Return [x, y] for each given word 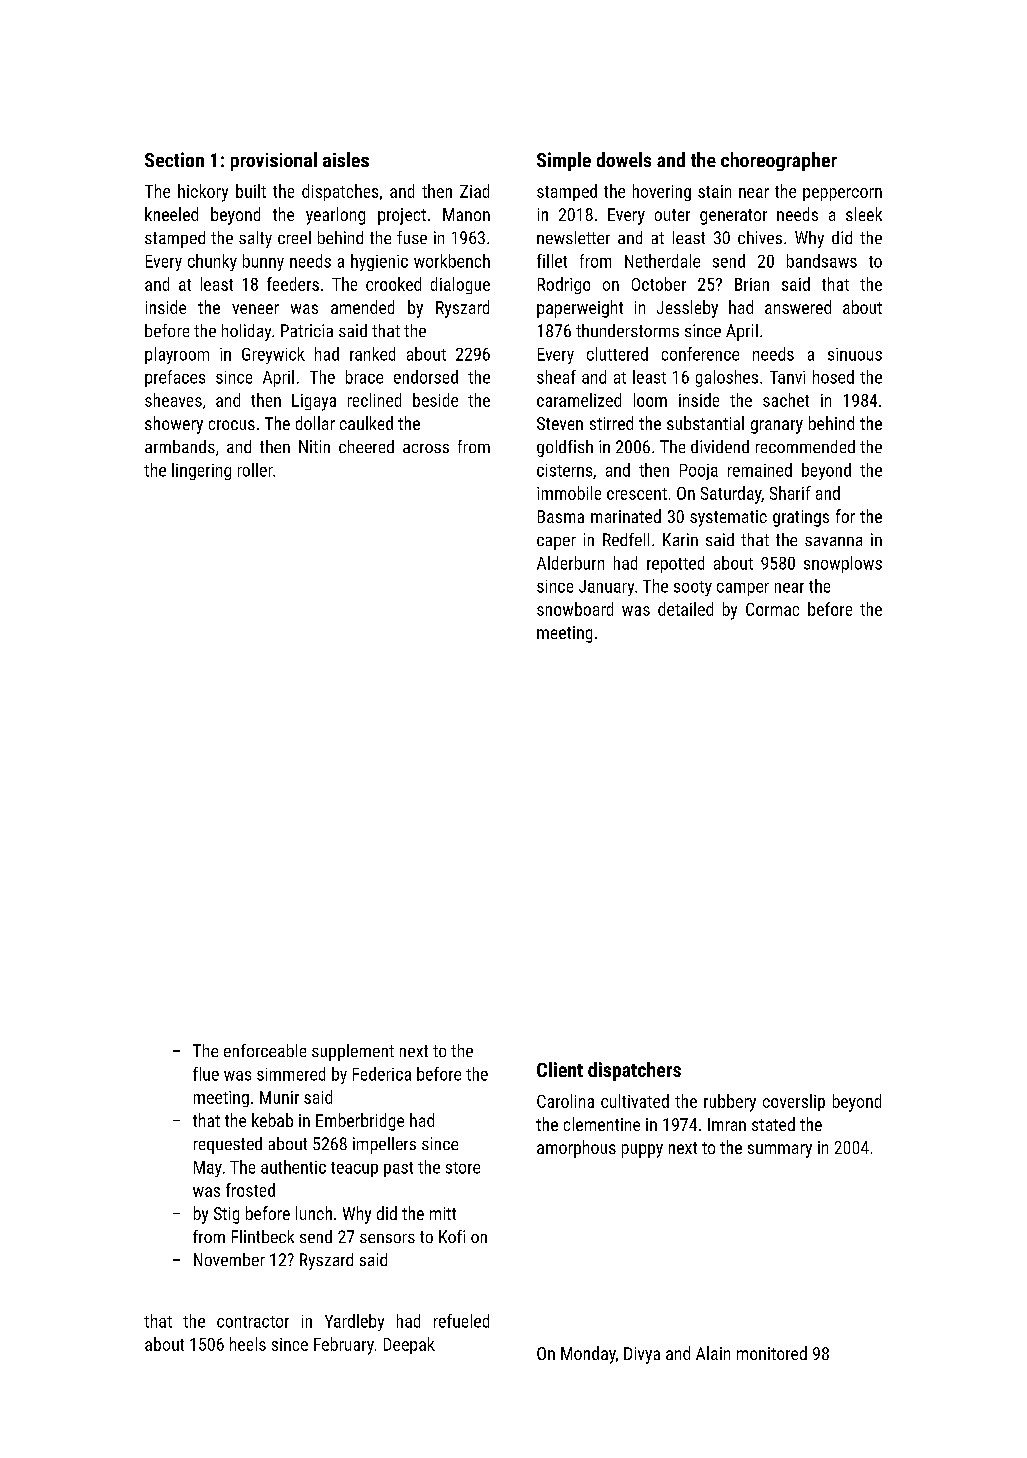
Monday [588, 1355]
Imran [727, 1124]
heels [248, 1344]
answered [798, 307]
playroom [177, 355]
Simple [564, 161]
